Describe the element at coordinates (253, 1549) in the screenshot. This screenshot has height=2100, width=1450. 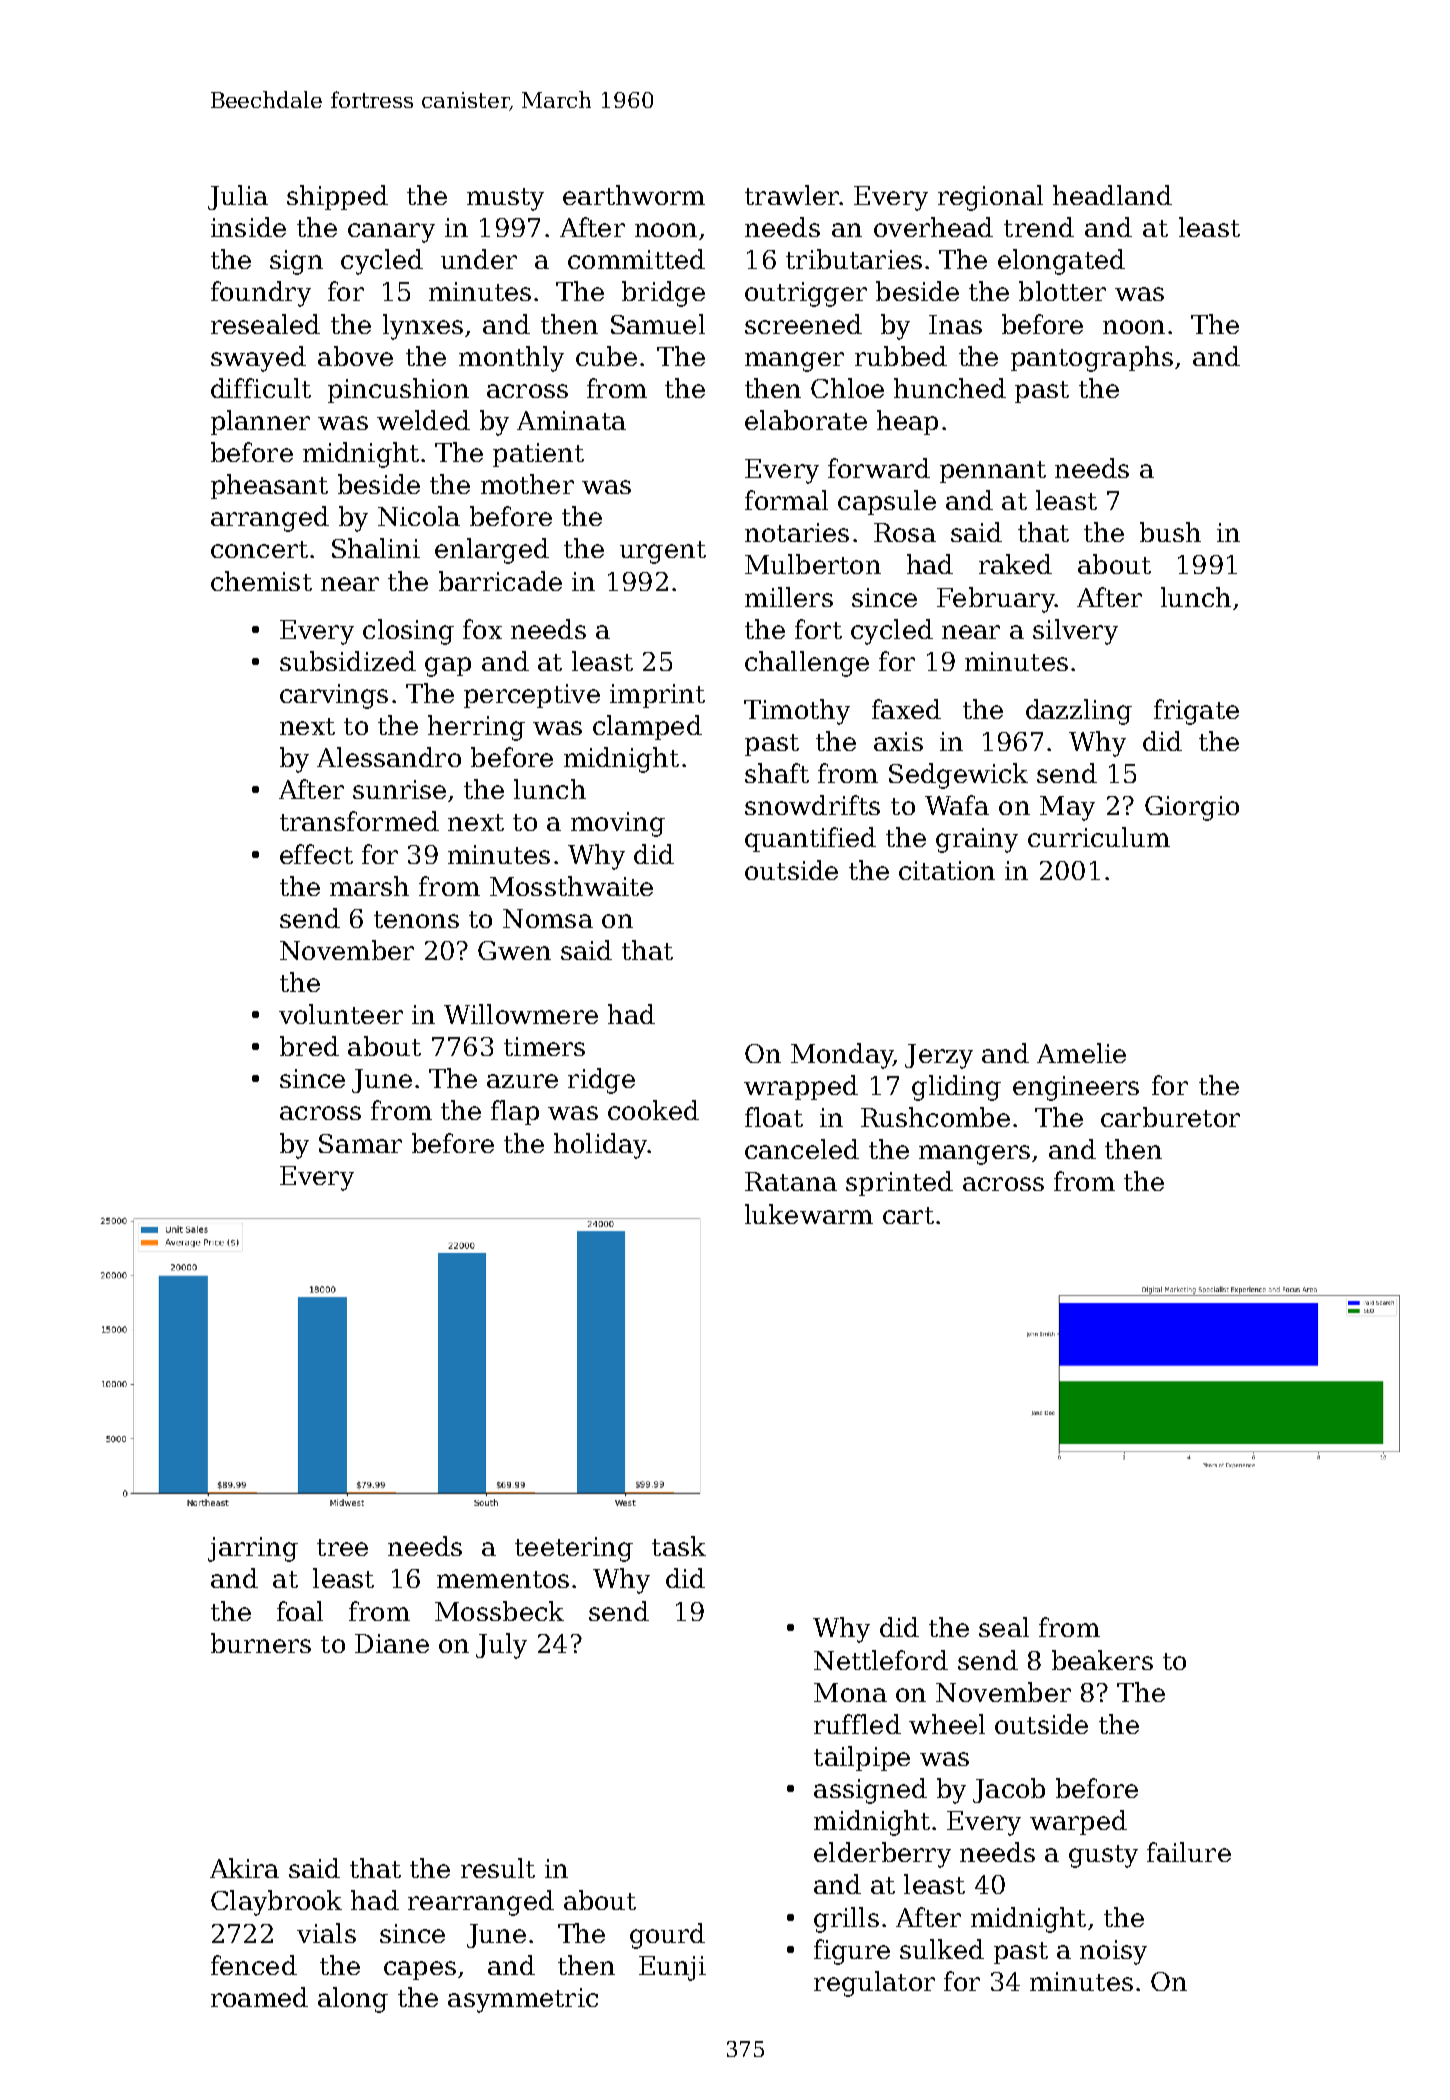
I see `jarring` at that location.
